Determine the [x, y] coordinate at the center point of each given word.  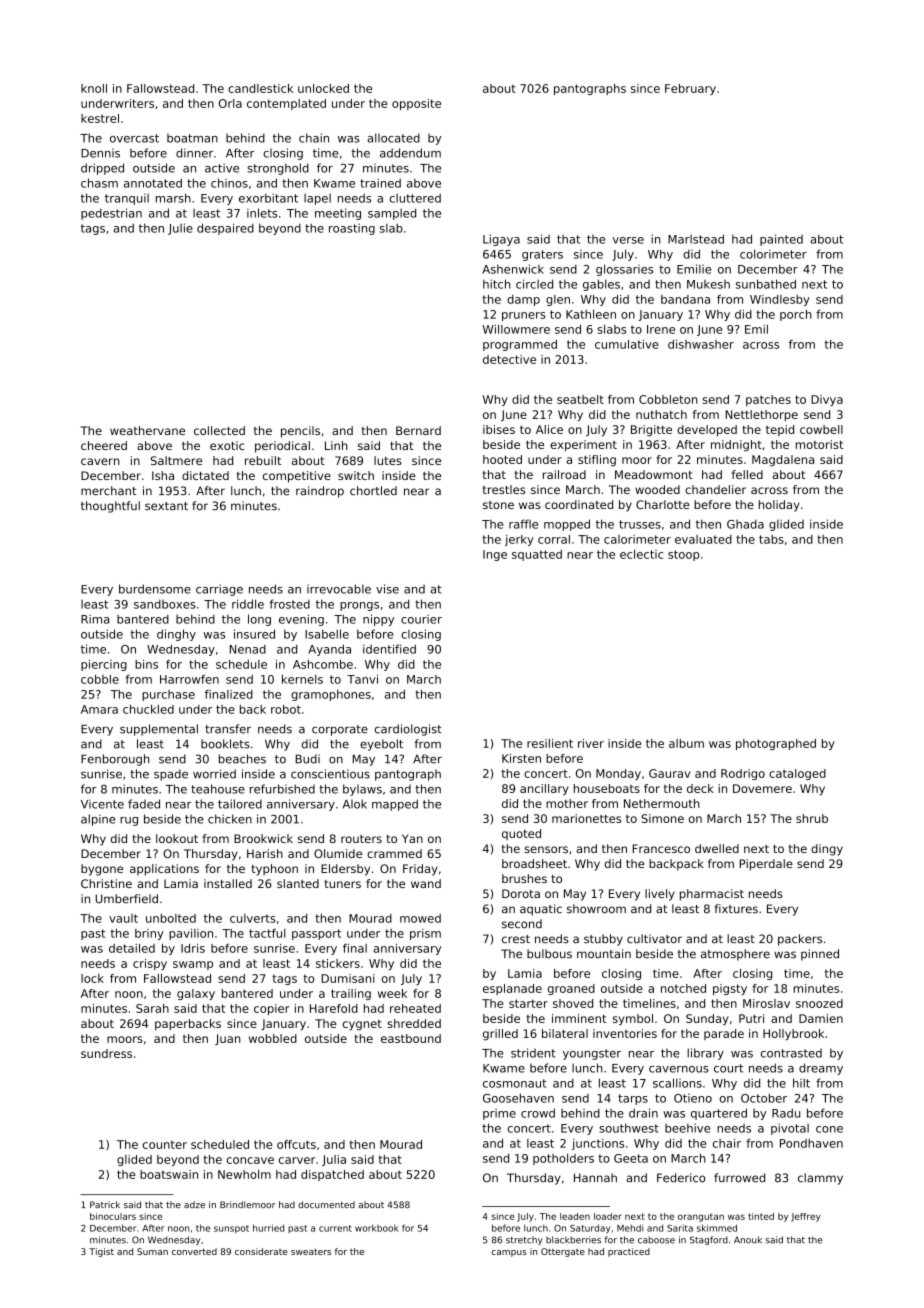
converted [194, 1251]
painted [781, 240]
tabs [771, 539]
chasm [99, 183]
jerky [519, 540]
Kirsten [521, 758]
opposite [416, 104]
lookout [177, 838]
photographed [776, 744]
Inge [495, 555]
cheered [104, 445]
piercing [104, 665]
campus [509, 1253]
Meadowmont [654, 474]
